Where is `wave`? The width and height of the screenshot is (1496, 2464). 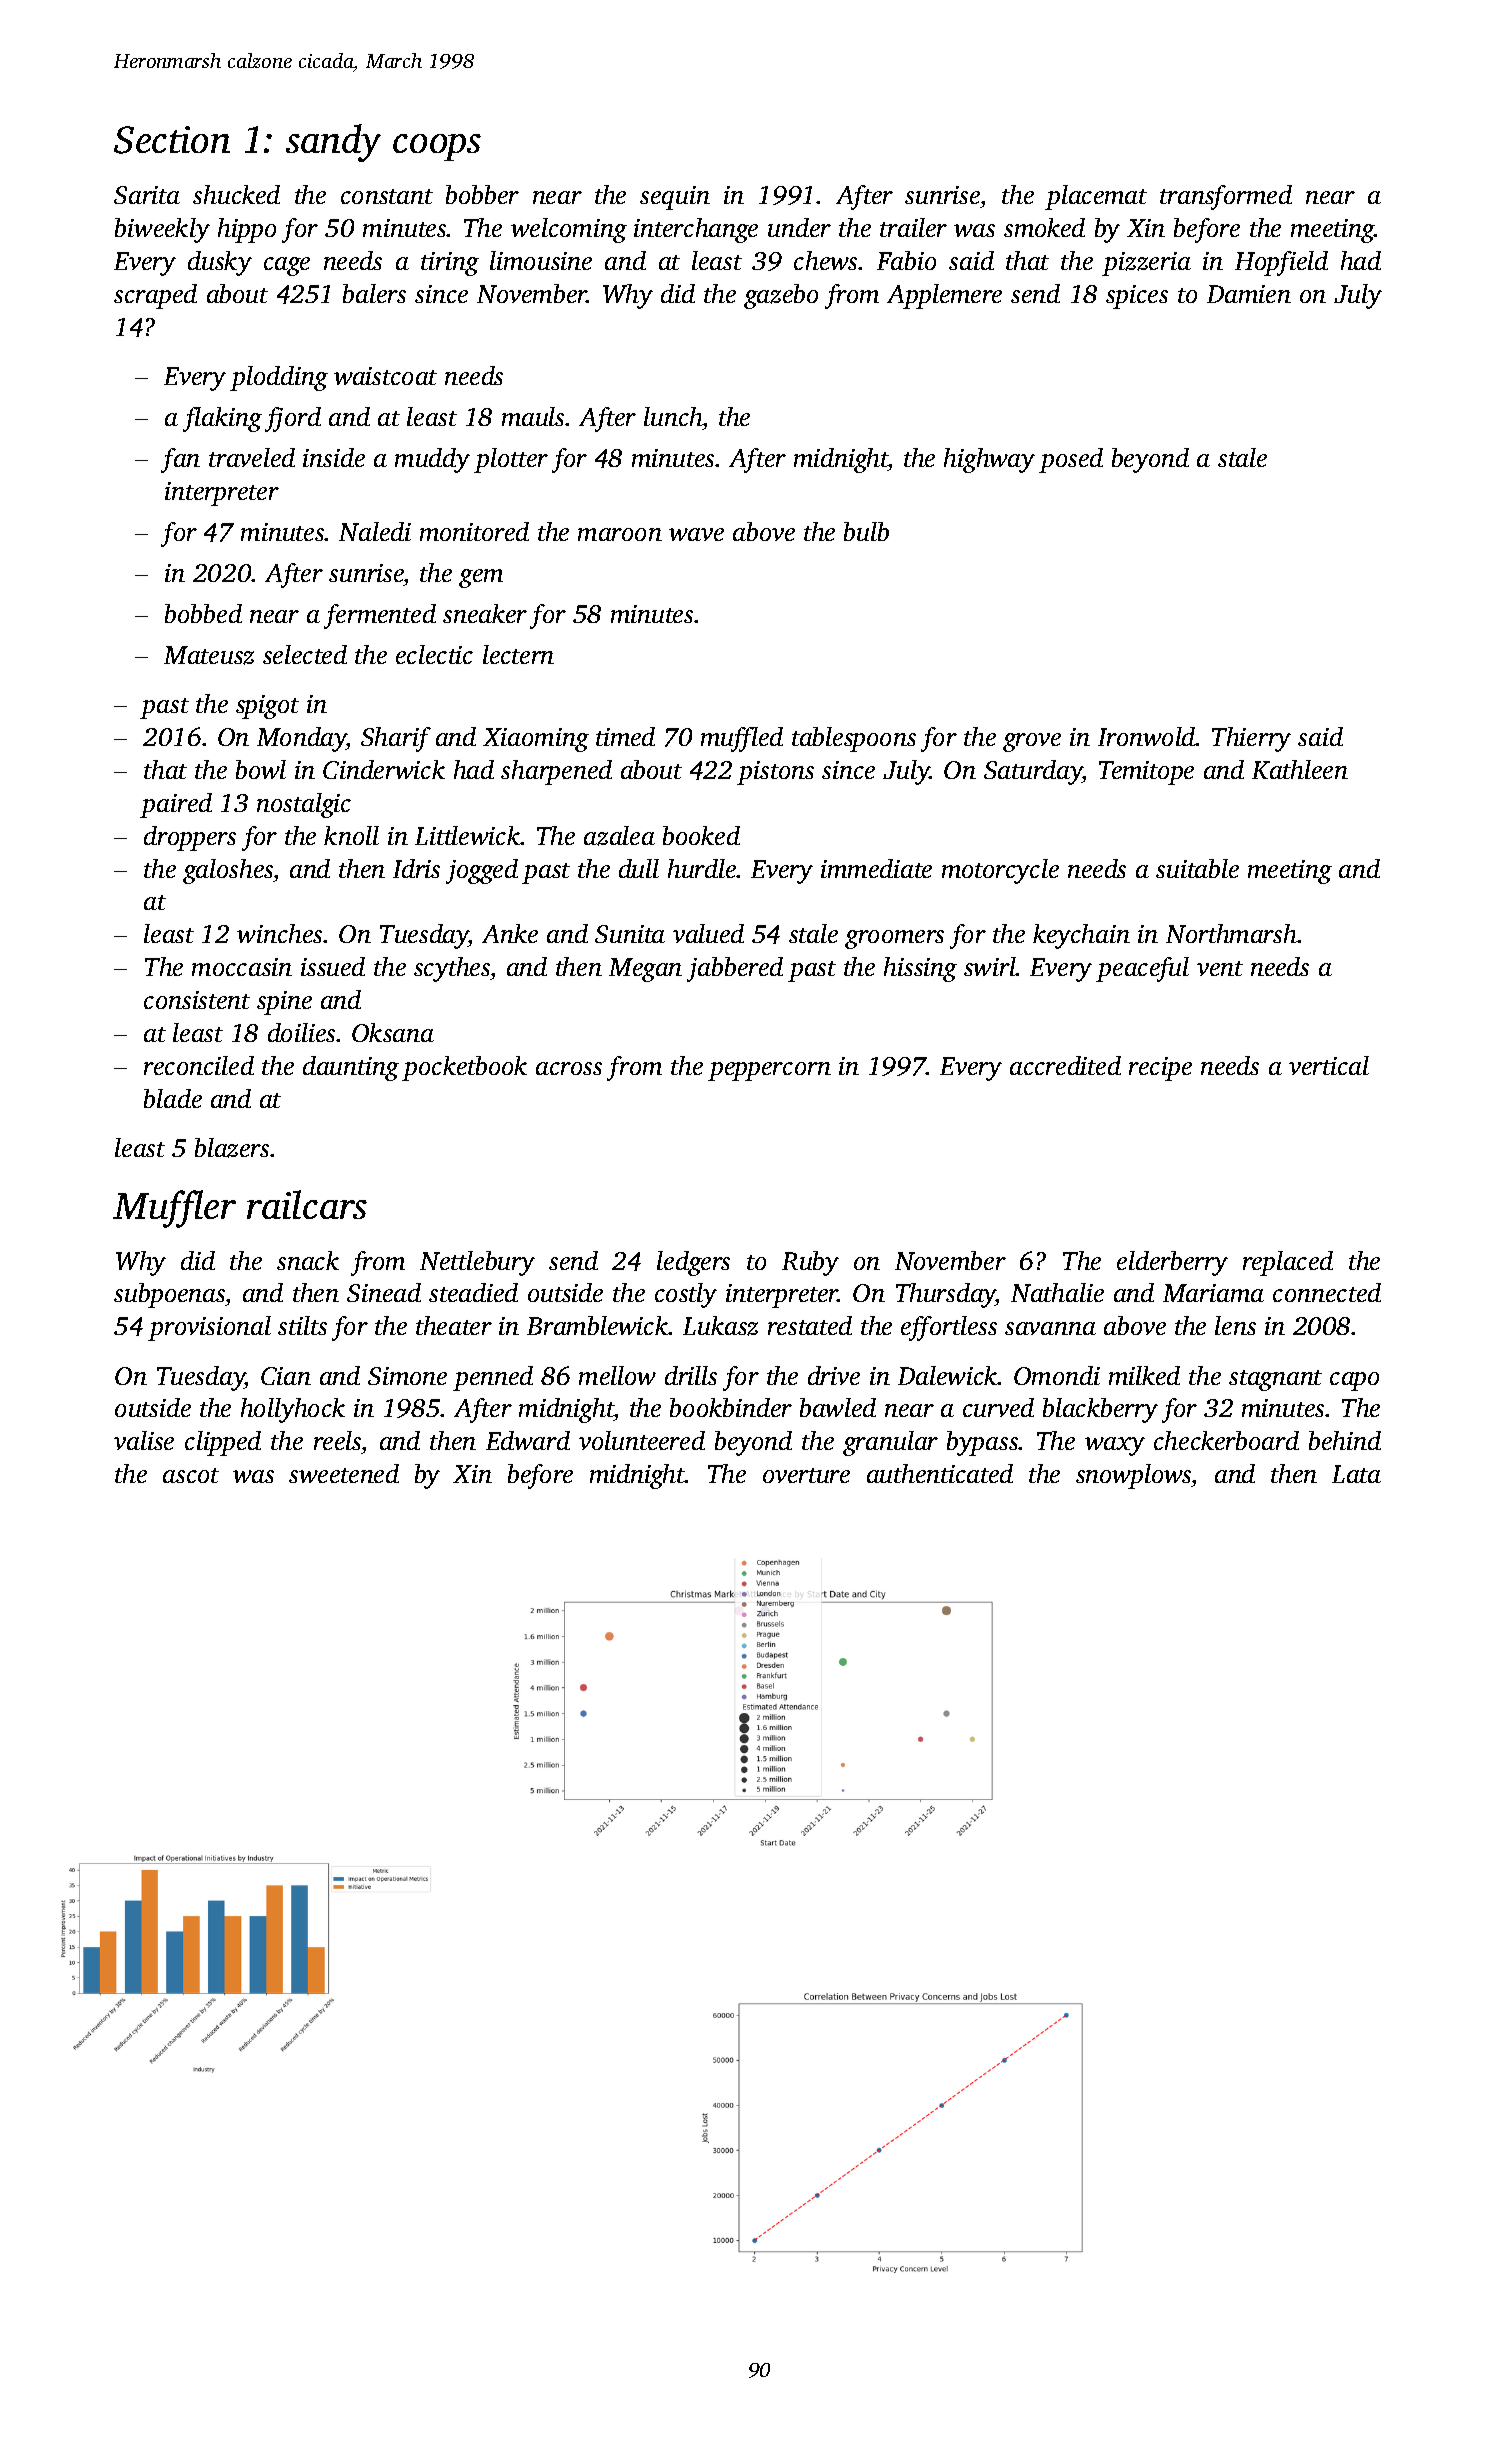
wave is located at coordinates (696, 534).
